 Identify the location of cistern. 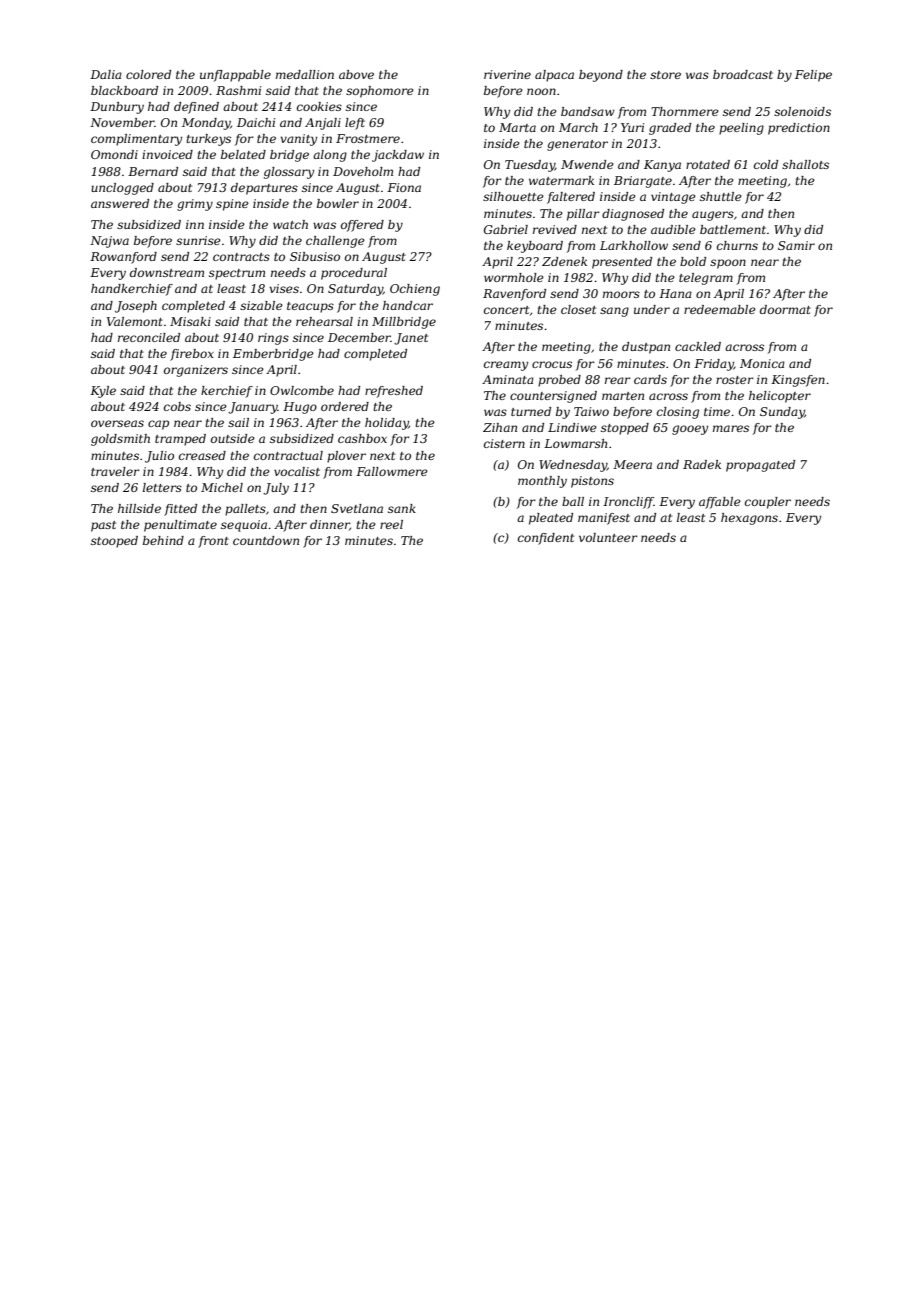
(504, 443).
